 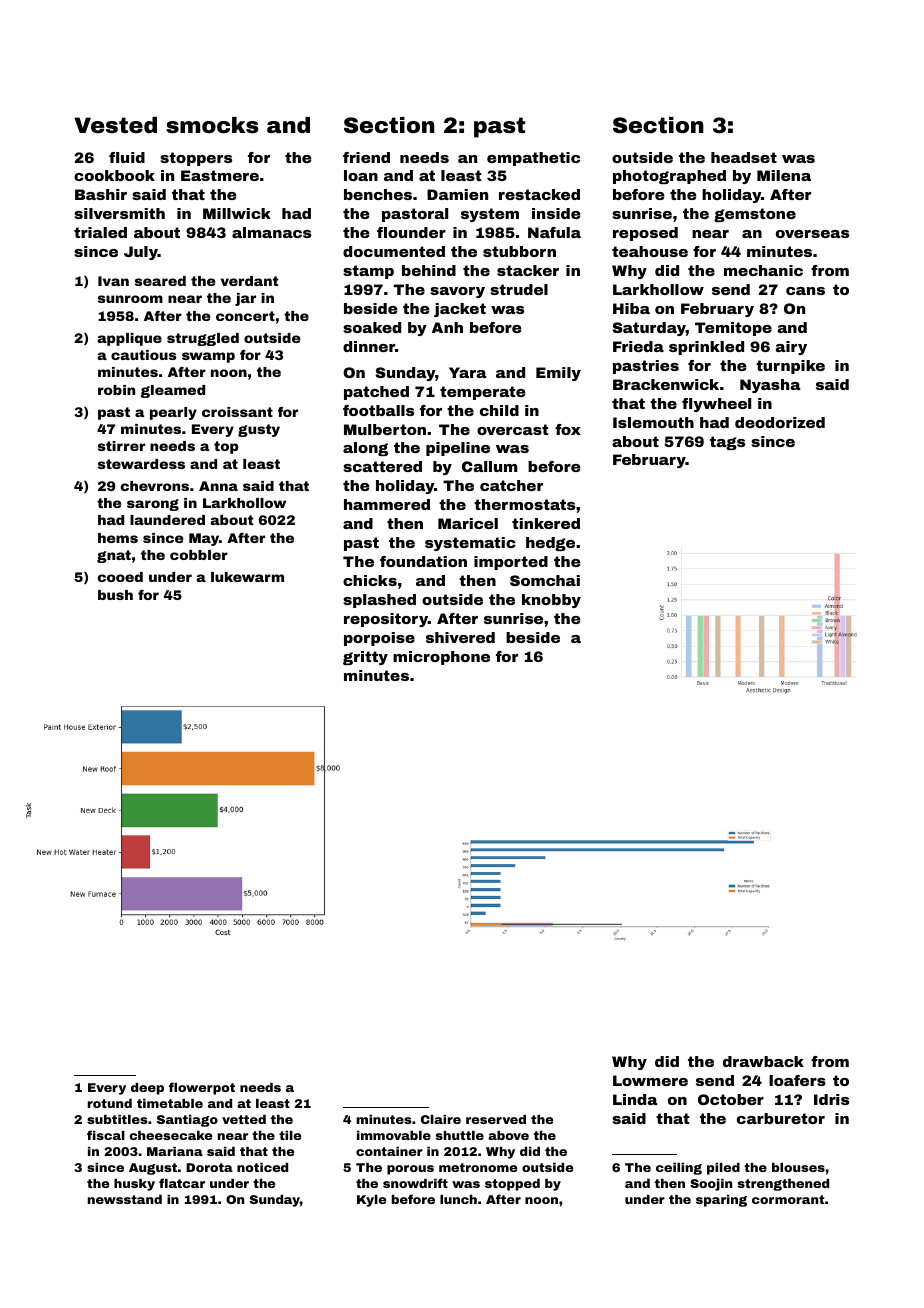 What do you see at coordinates (780, 422) in the image?
I see `deodorized` at bounding box center [780, 422].
